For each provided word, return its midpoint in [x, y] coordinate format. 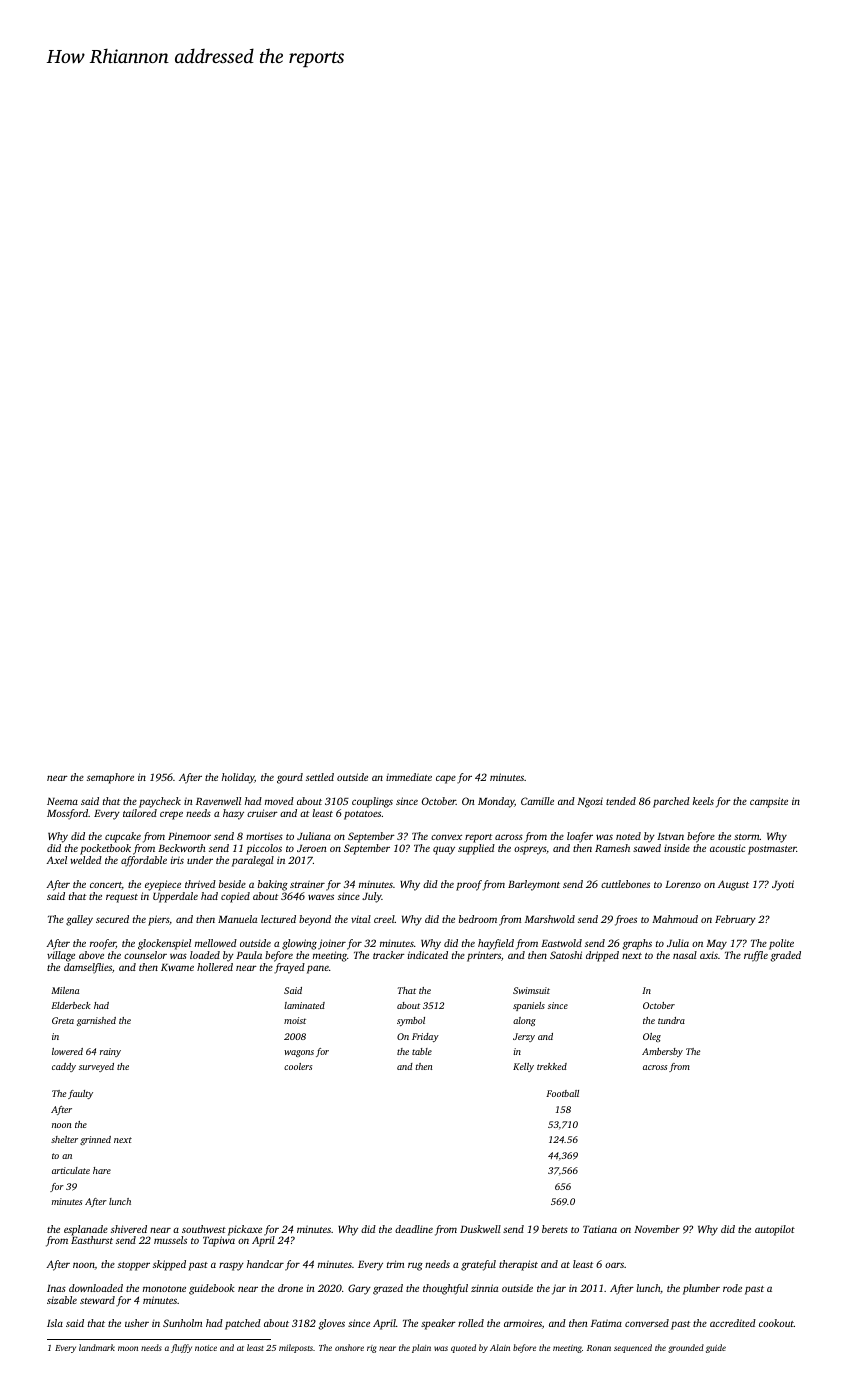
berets [555, 1229]
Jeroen [312, 848]
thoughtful [445, 1289]
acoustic [727, 848]
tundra [671, 1020]
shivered [129, 1229]
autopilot [775, 1230]
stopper [134, 1266]
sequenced [633, 1348]
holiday [238, 778]
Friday [425, 1037]
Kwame [177, 967]
